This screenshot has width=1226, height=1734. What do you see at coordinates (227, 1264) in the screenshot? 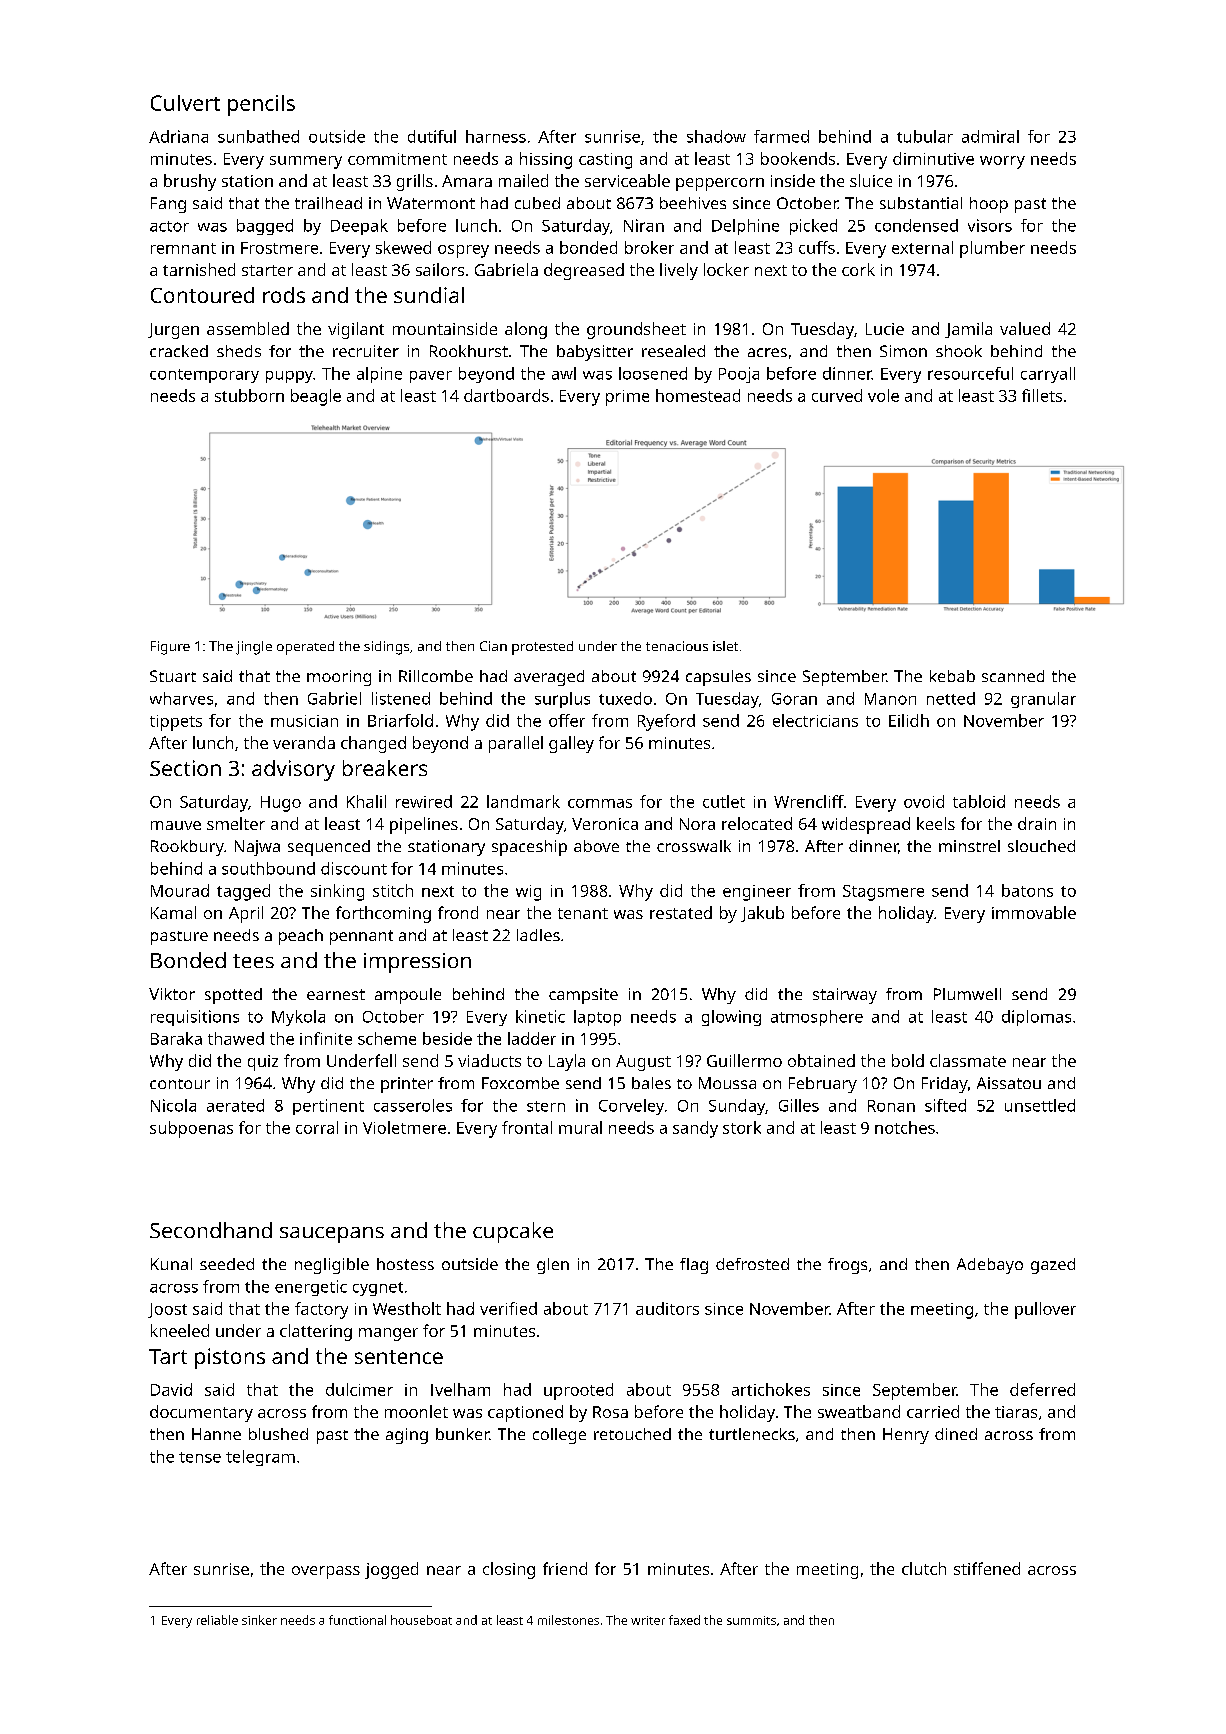
I see `seeded` at bounding box center [227, 1264].
